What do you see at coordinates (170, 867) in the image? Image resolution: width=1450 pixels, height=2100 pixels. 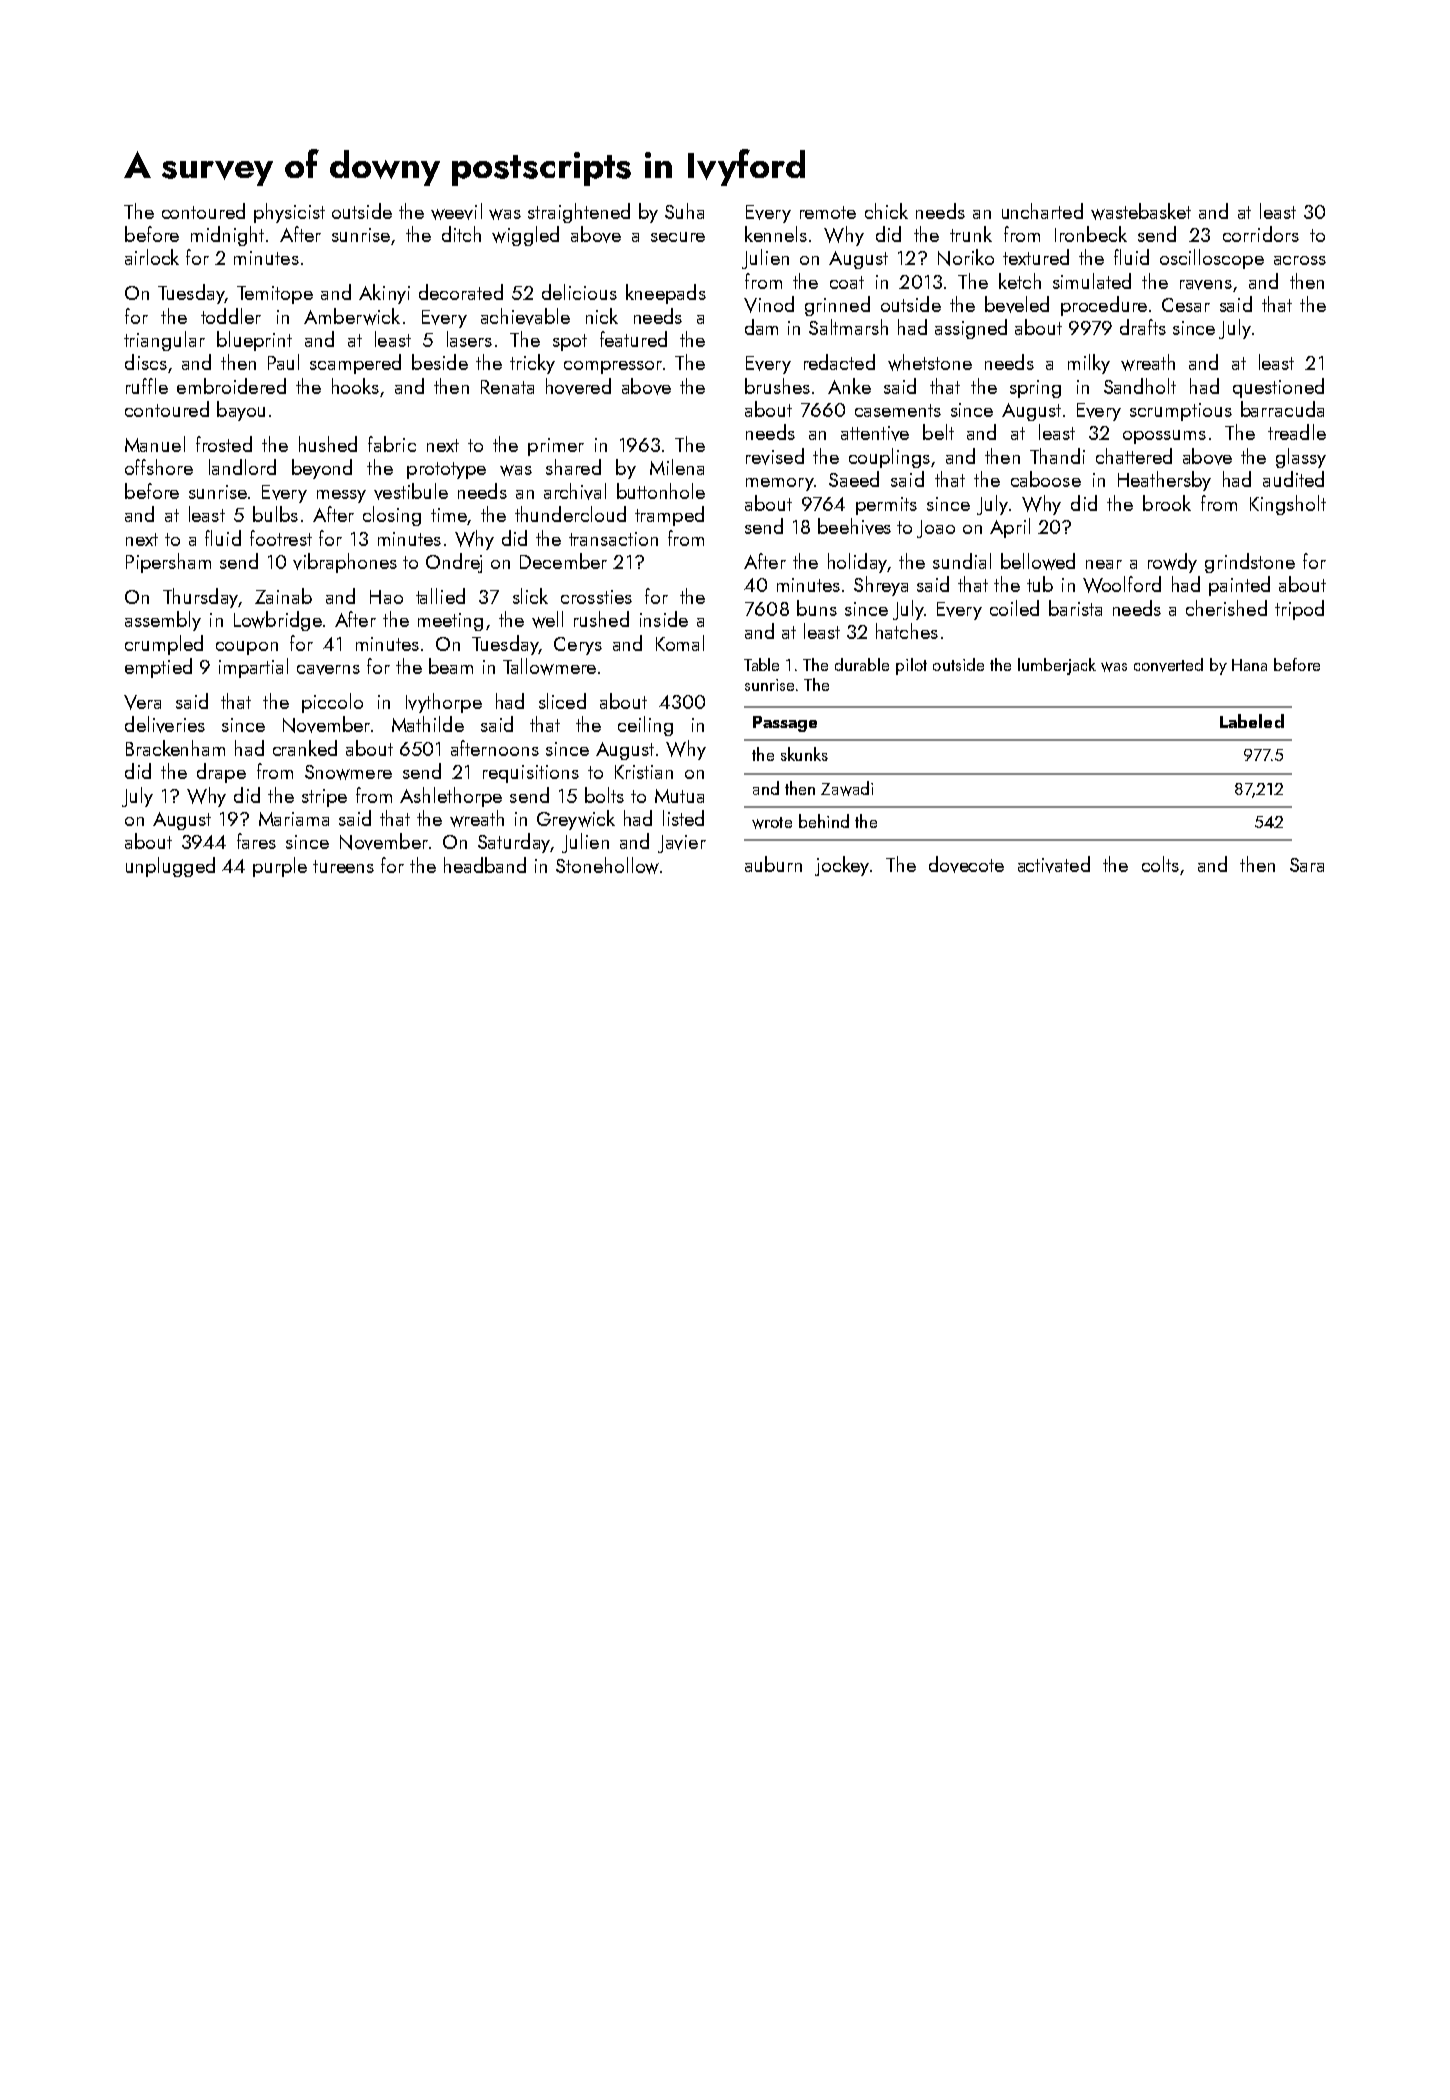 I see `unplugged` at bounding box center [170, 867].
